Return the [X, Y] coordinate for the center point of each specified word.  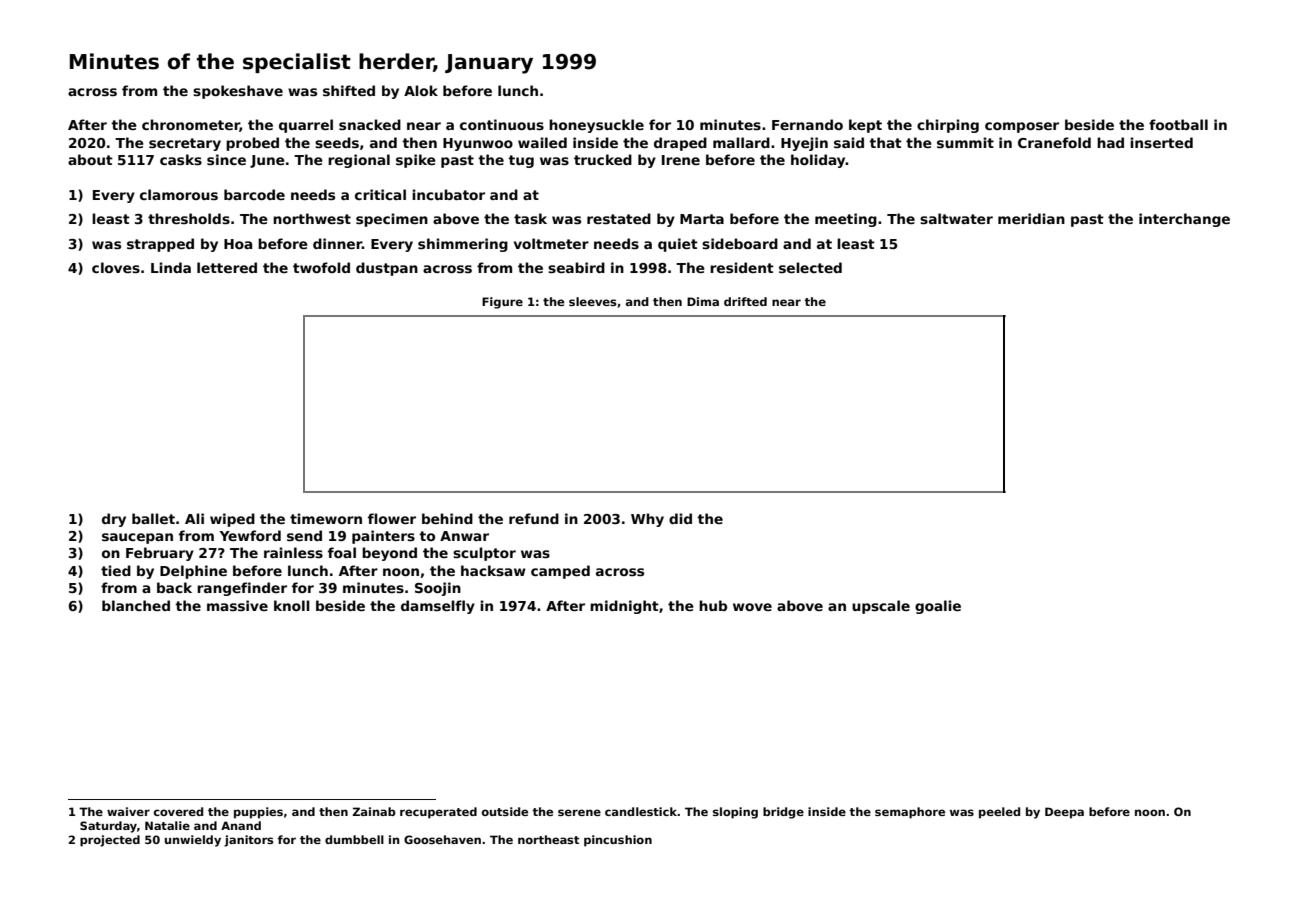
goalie [938, 607]
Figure [502, 303]
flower [392, 518]
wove [752, 607]
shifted [349, 90]
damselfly [438, 607]
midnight [624, 607]
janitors [248, 841]
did [680, 518]
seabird [576, 267]
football [1178, 124]
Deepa [1064, 813]
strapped [160, 245]
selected [810, 267]
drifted [745, 301]
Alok [421, 90]
